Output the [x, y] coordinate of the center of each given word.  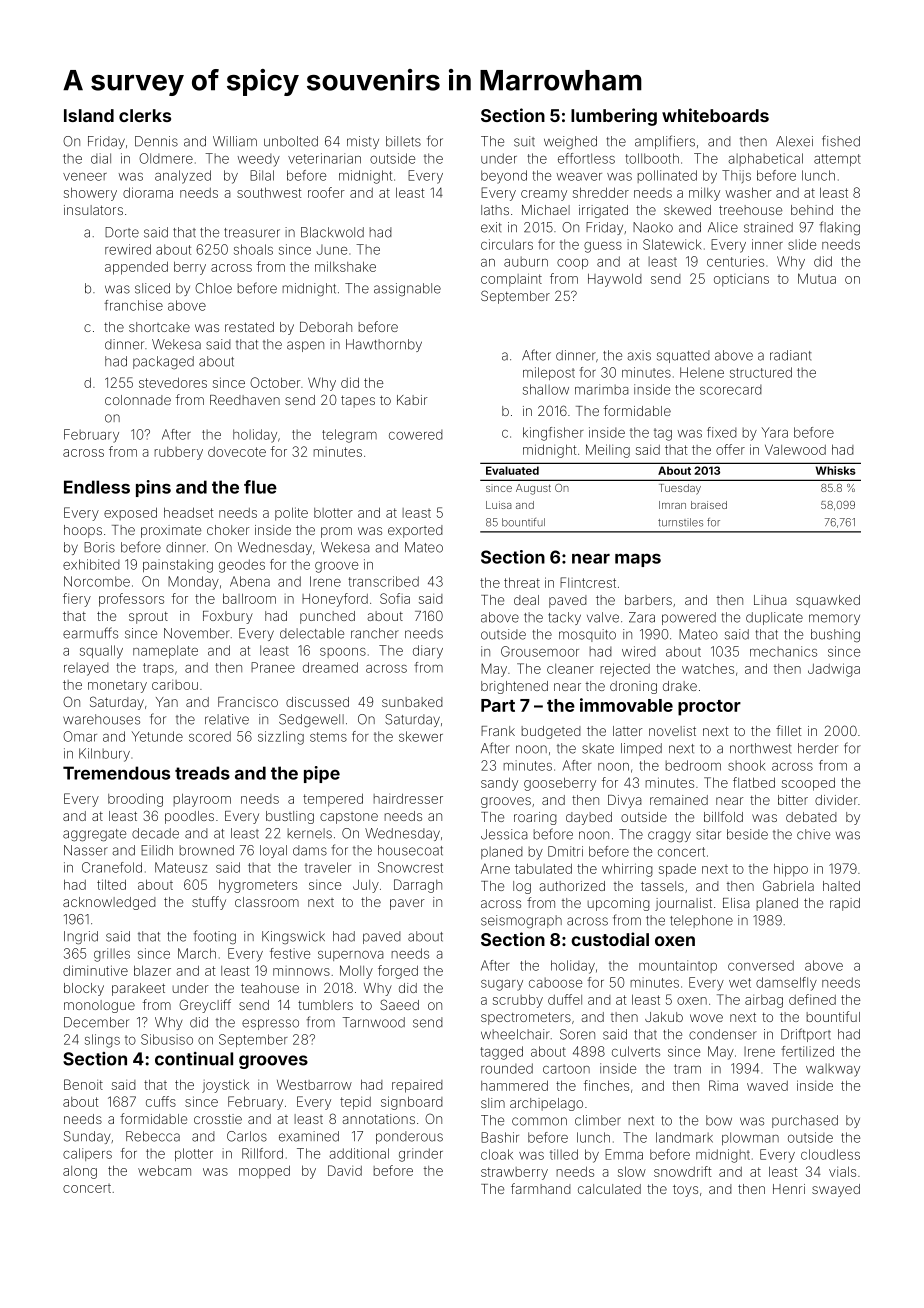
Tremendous [116, 773]
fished [841, 141]
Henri [789, 1189]
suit [524, 141]
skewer [421, 736]
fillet [788, 730]
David [345, 1170]
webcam [164, 1170]
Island [89, 115]
